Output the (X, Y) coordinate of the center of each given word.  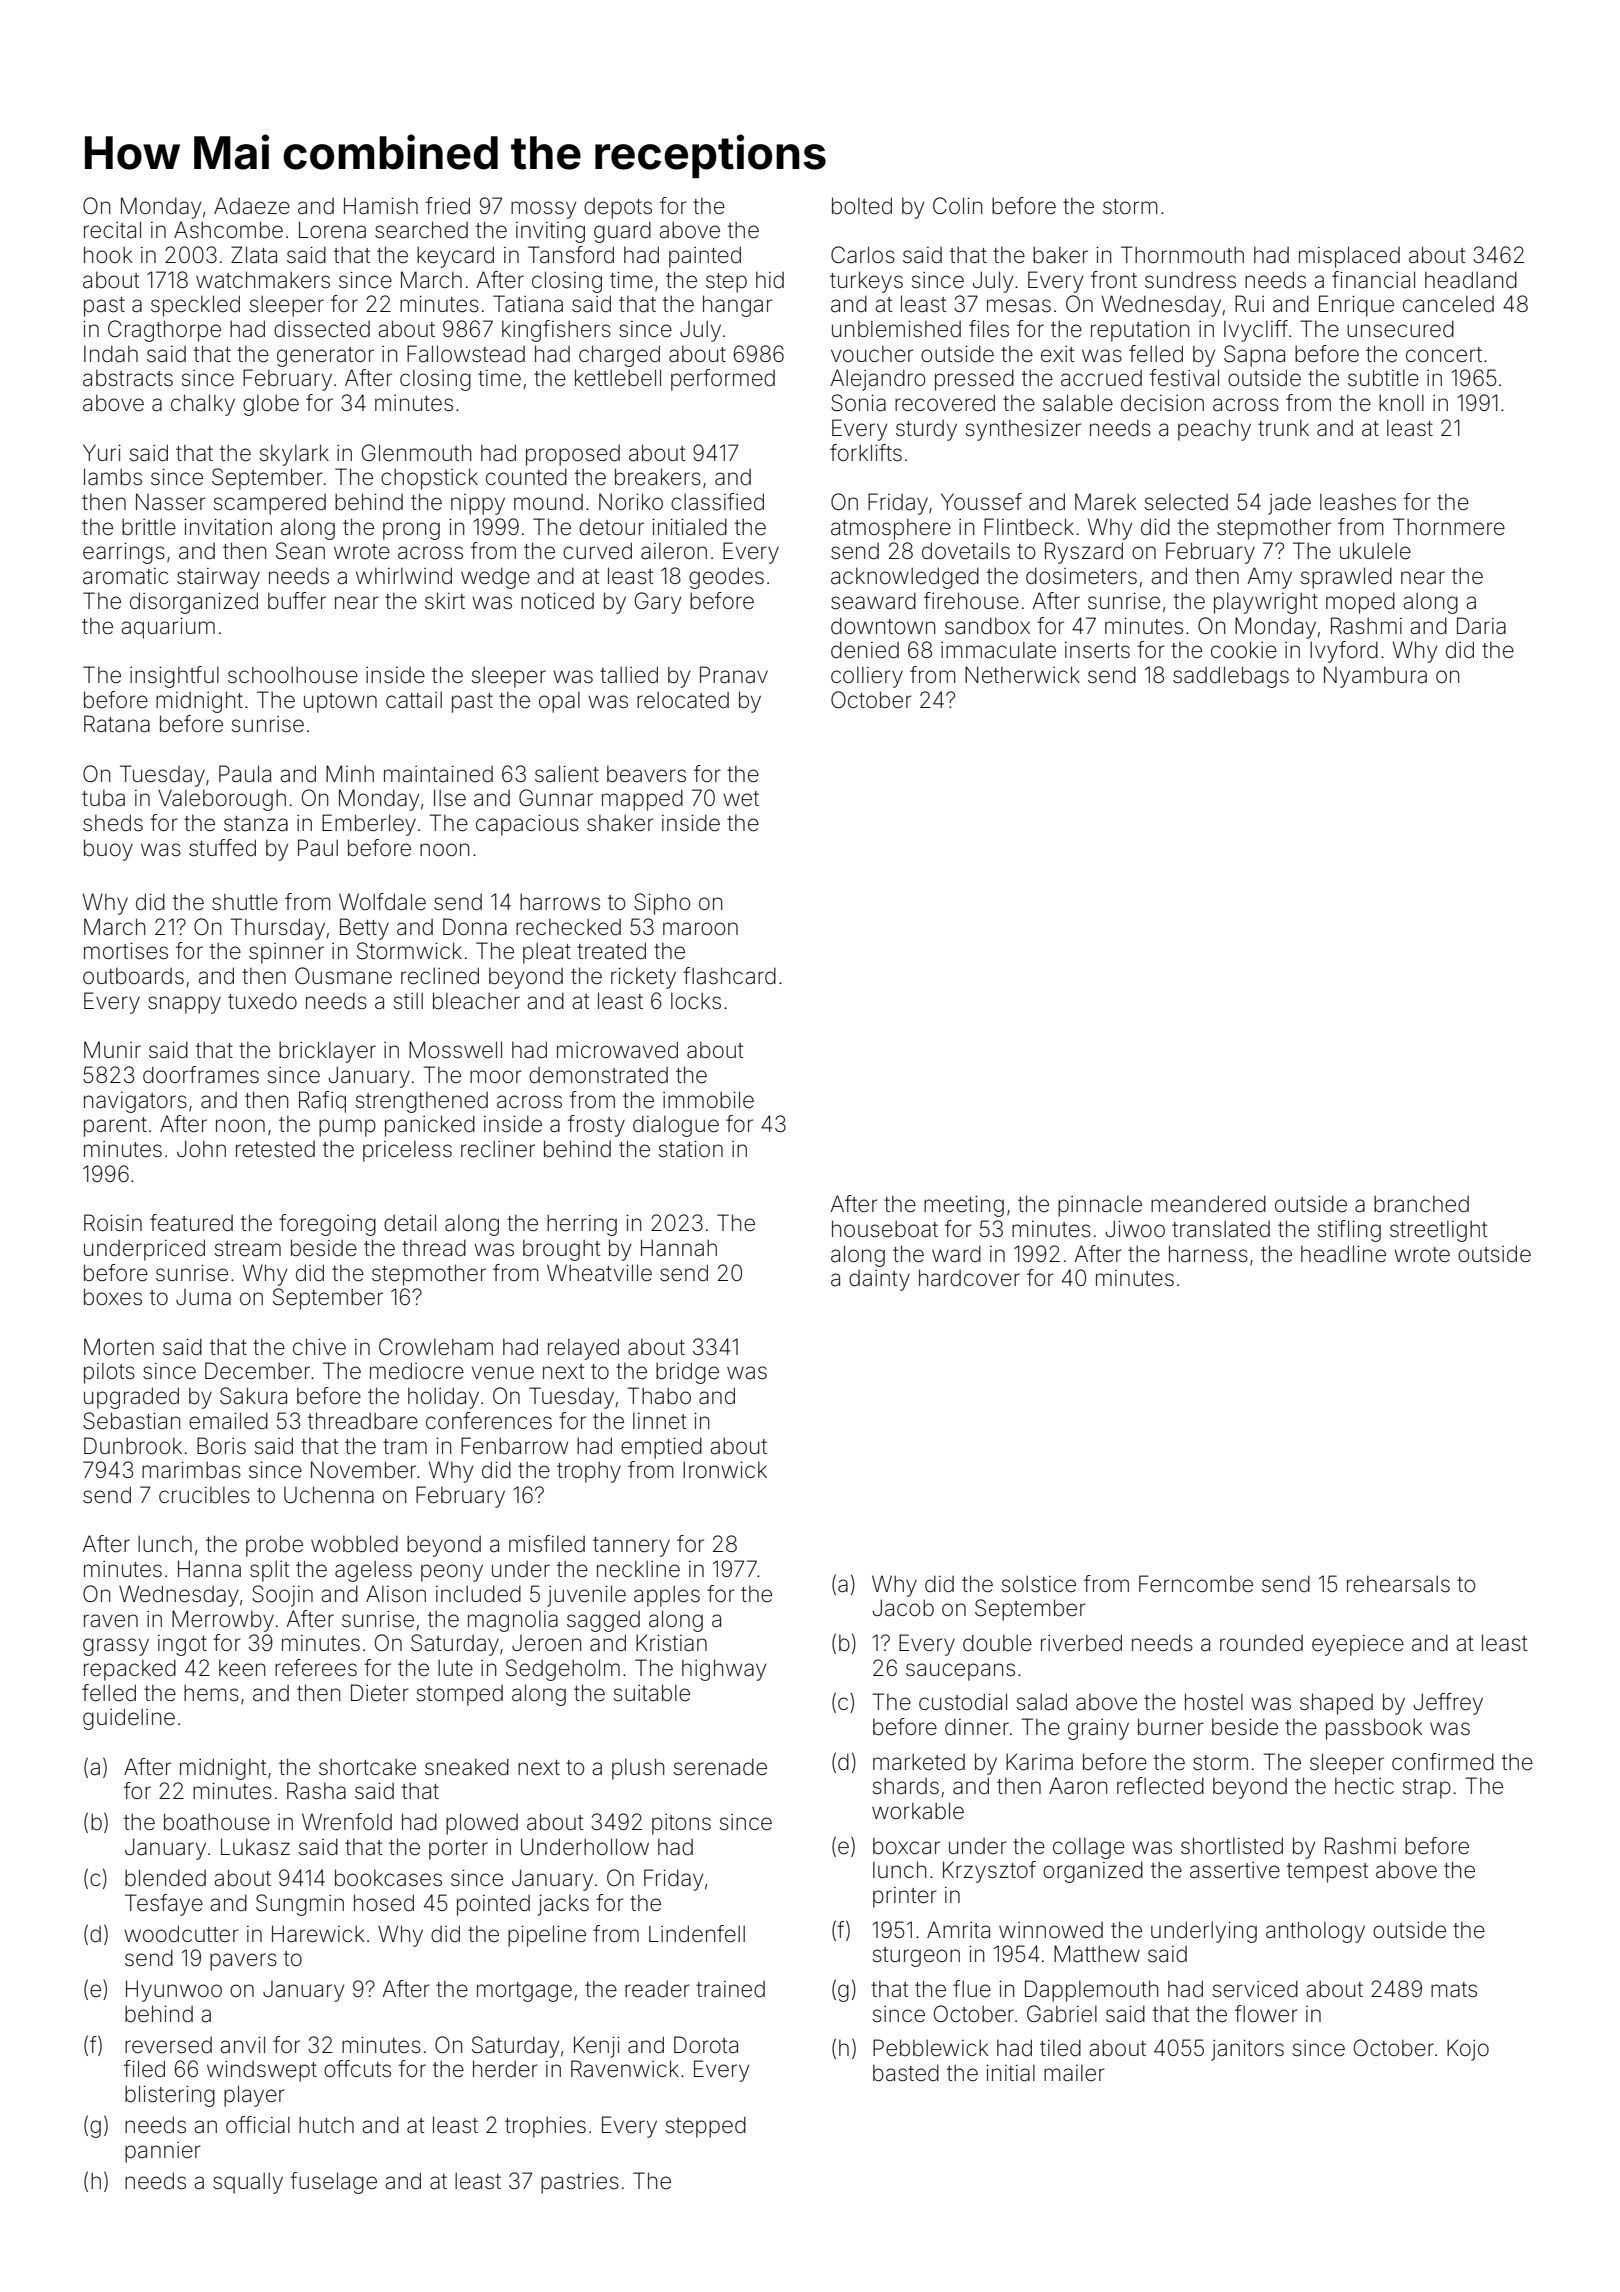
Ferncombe (1196, 1584)
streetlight (1438, 1231)
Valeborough (222, 800)
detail (410, 1223)
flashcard (729, 976)
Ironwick (725, 1469)
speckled (195, 306)
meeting (964, 1206)
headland (1471, 280)
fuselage (333, 2183)
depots (618, 208)
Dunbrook (133, 1446)
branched (1421, 1204)
